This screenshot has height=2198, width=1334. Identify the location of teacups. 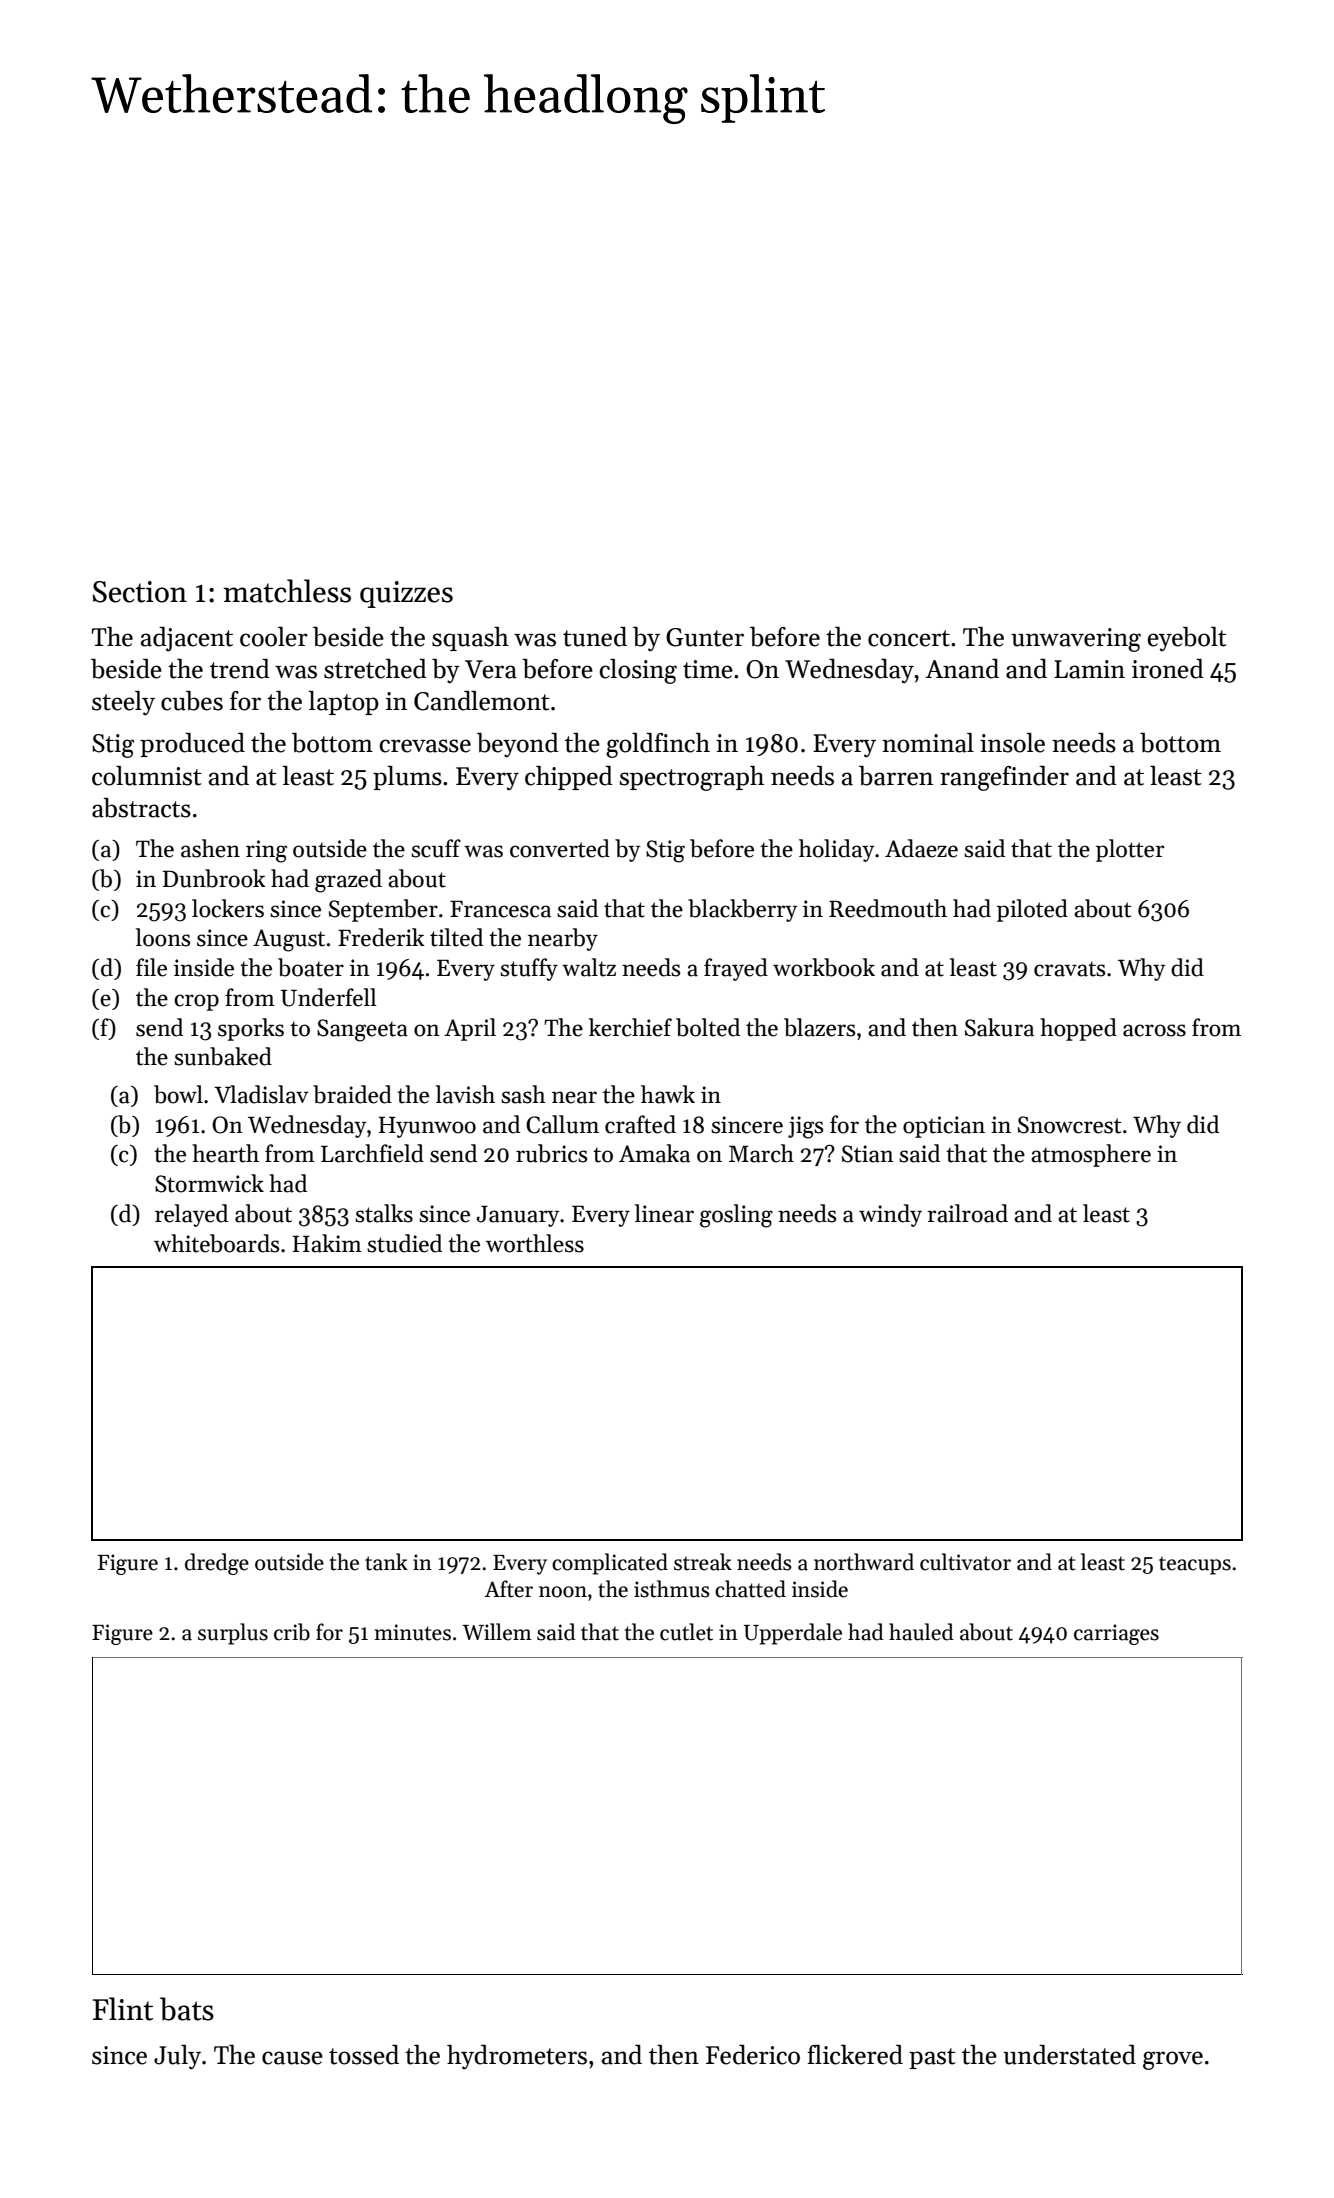
(1195, 1565).
